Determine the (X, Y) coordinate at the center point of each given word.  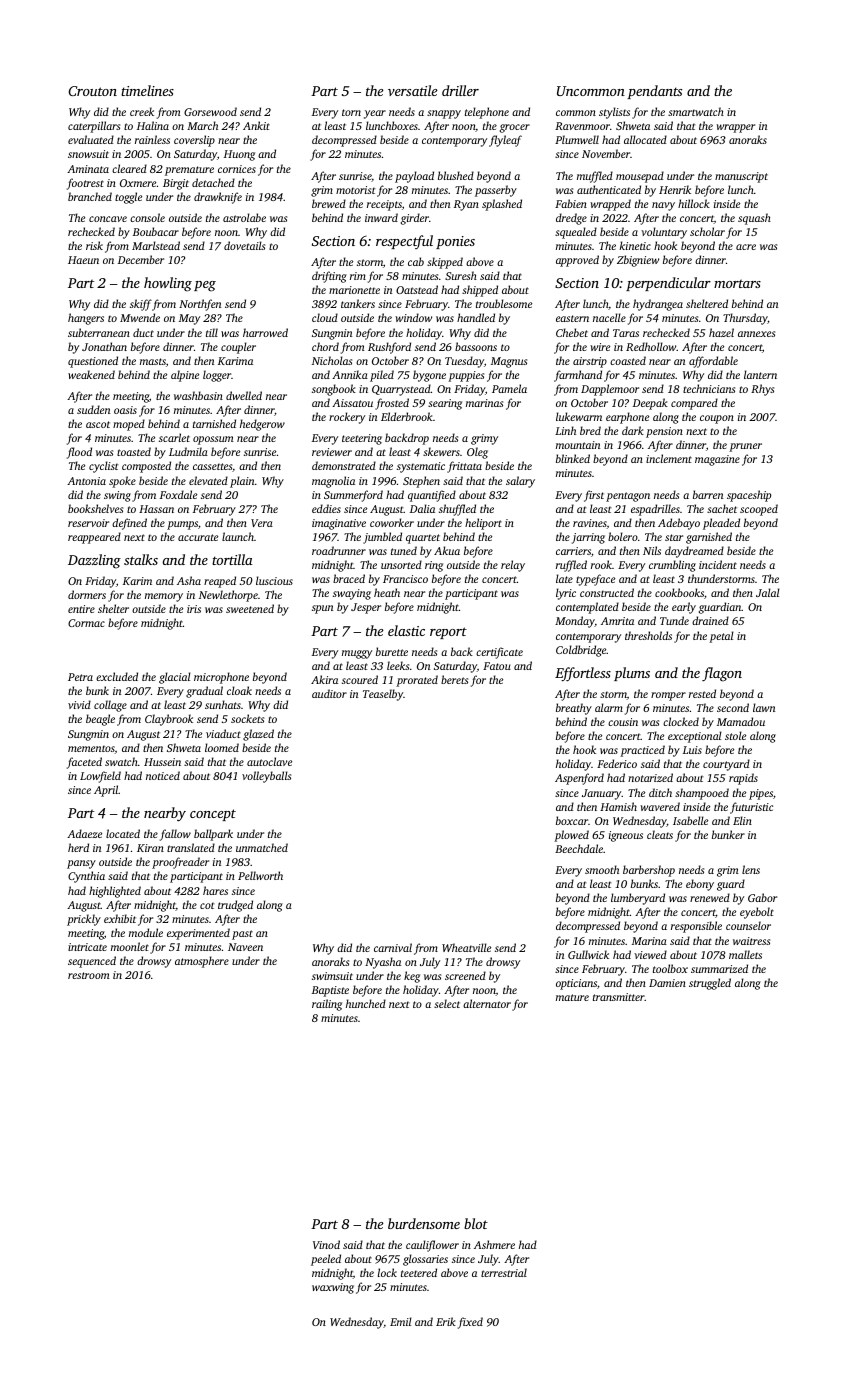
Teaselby (383, 695)
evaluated (91, 139)
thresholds (648, 635)
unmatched (262, 847)
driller (460, 90)
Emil (401, 1321)
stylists (614, 113)
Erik (446, 1321)
